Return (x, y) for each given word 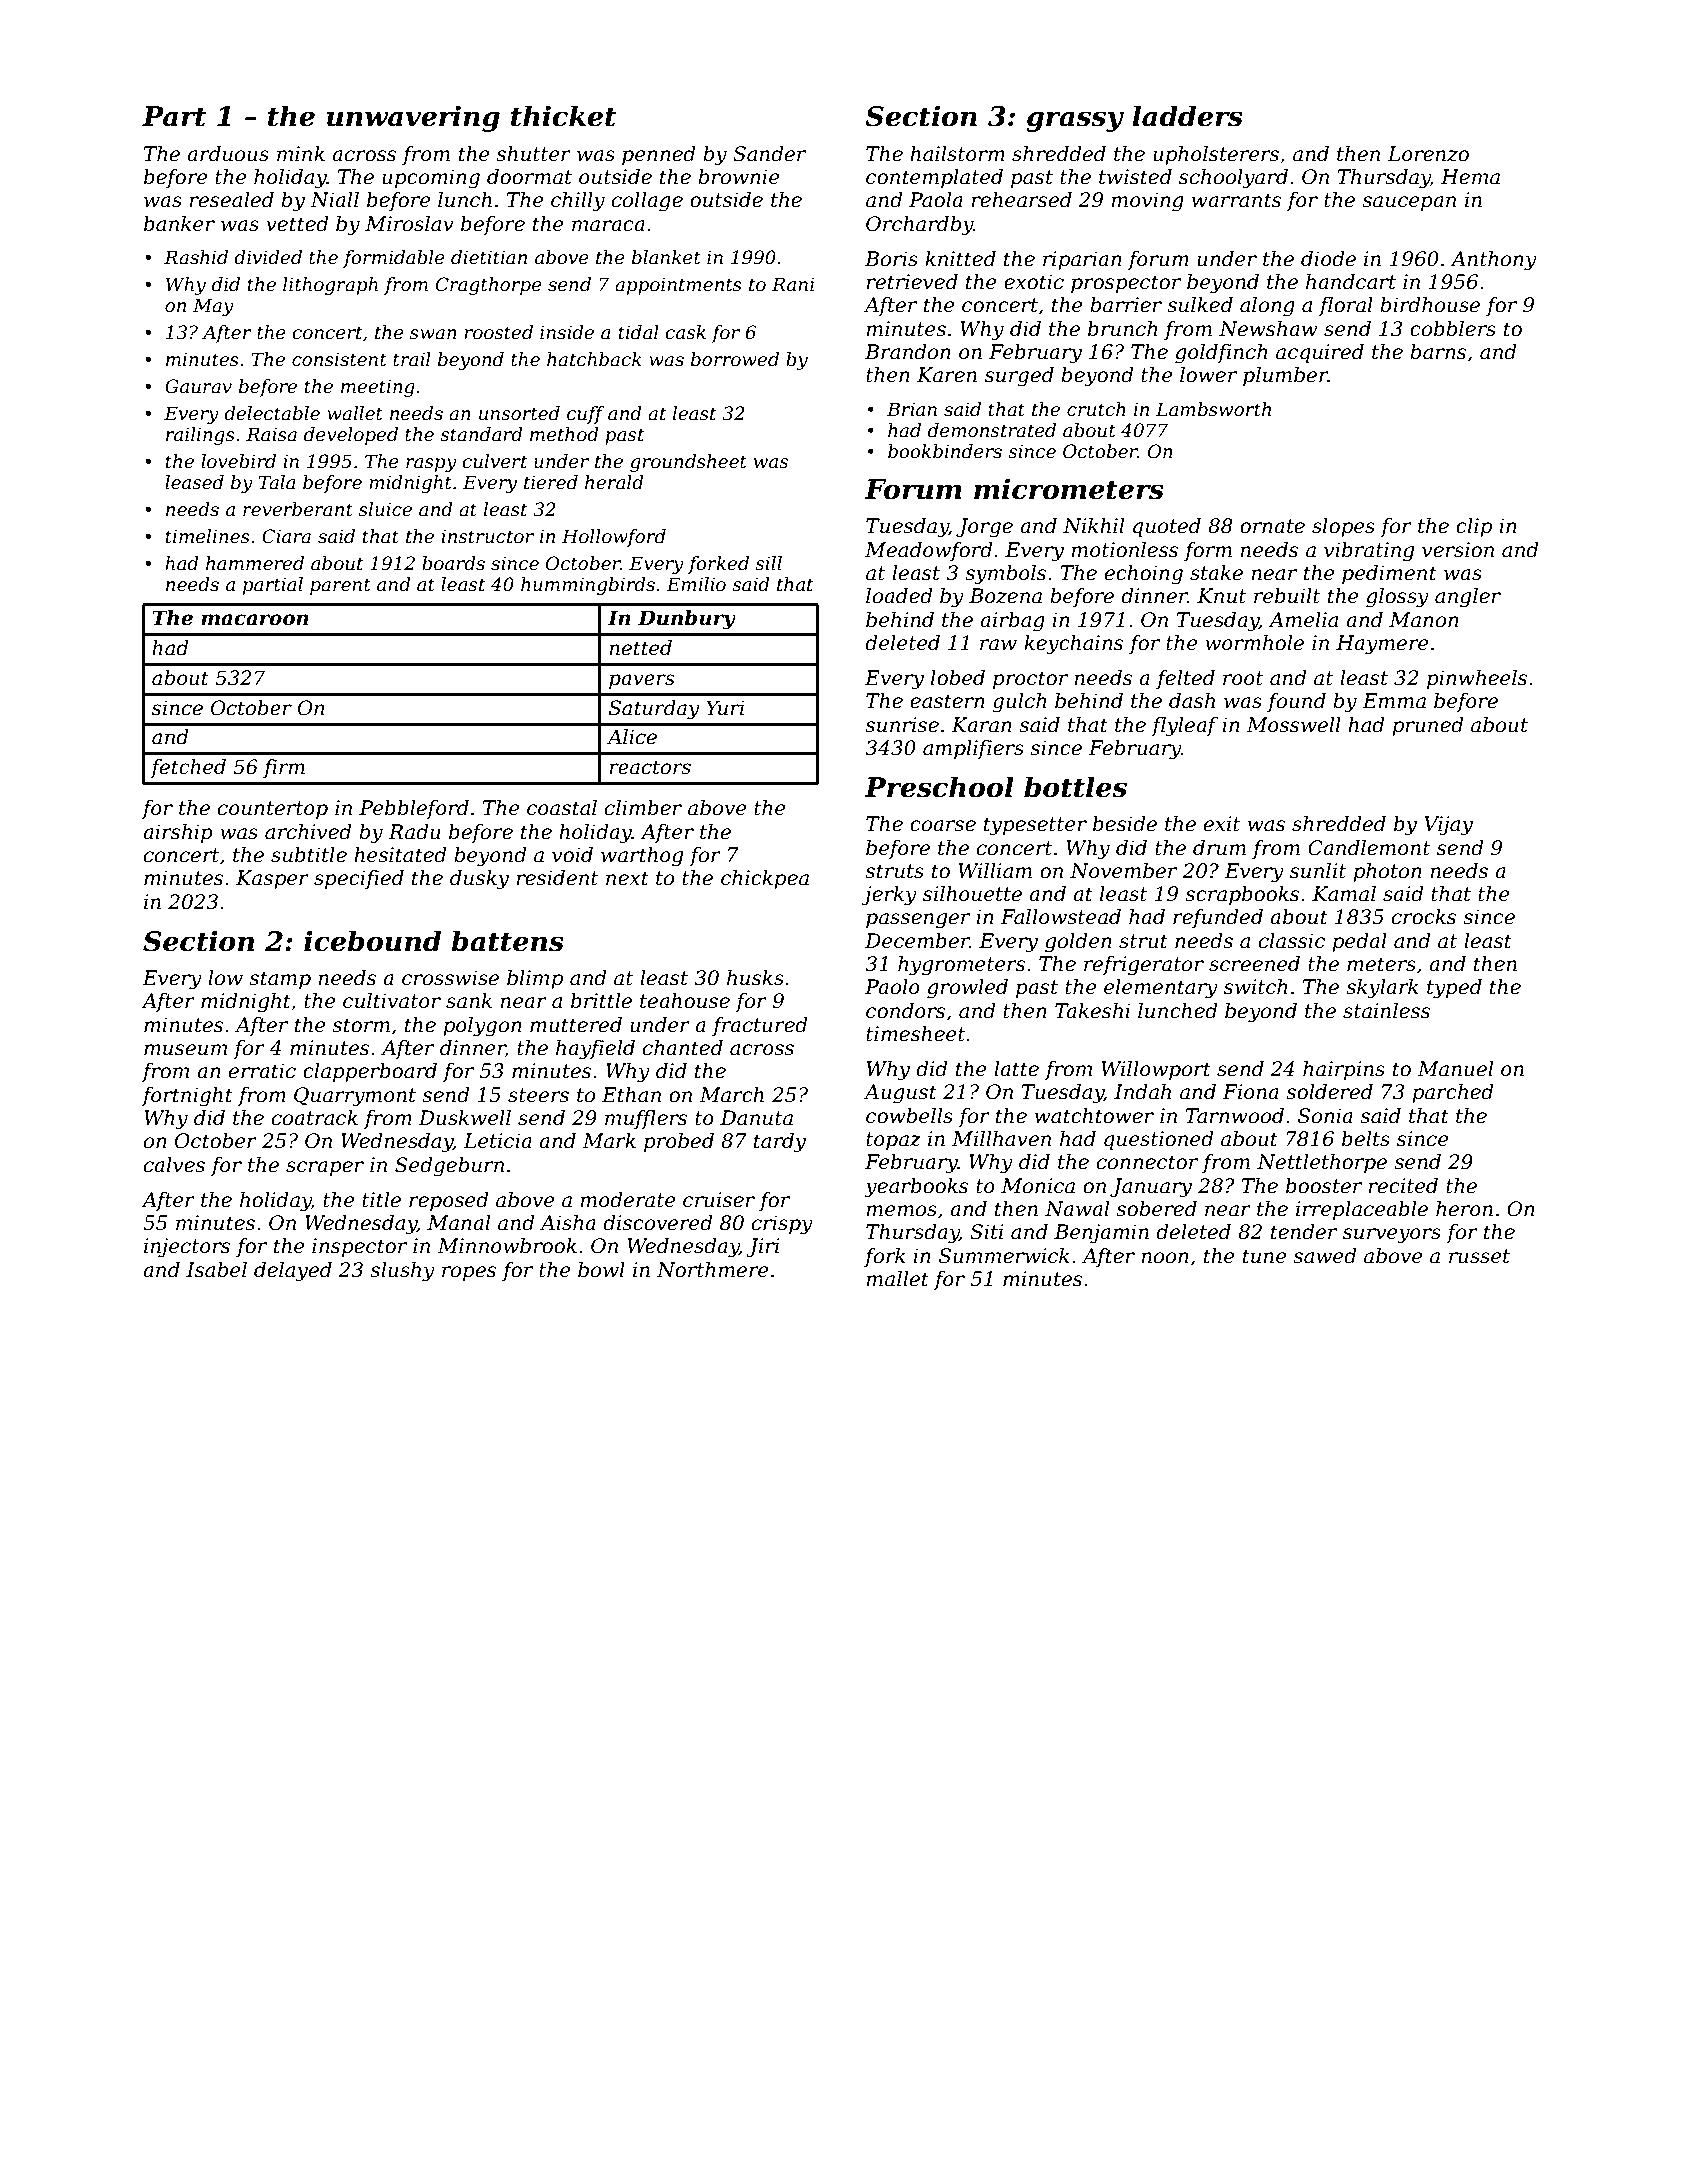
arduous (228, 154)
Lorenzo (1428, 154)
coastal (562, 808)
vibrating (1369, 552)
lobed (958, 678)
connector (1147, 1162)
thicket (563, 116)
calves (174, 1165)
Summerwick (1004, 1256)
